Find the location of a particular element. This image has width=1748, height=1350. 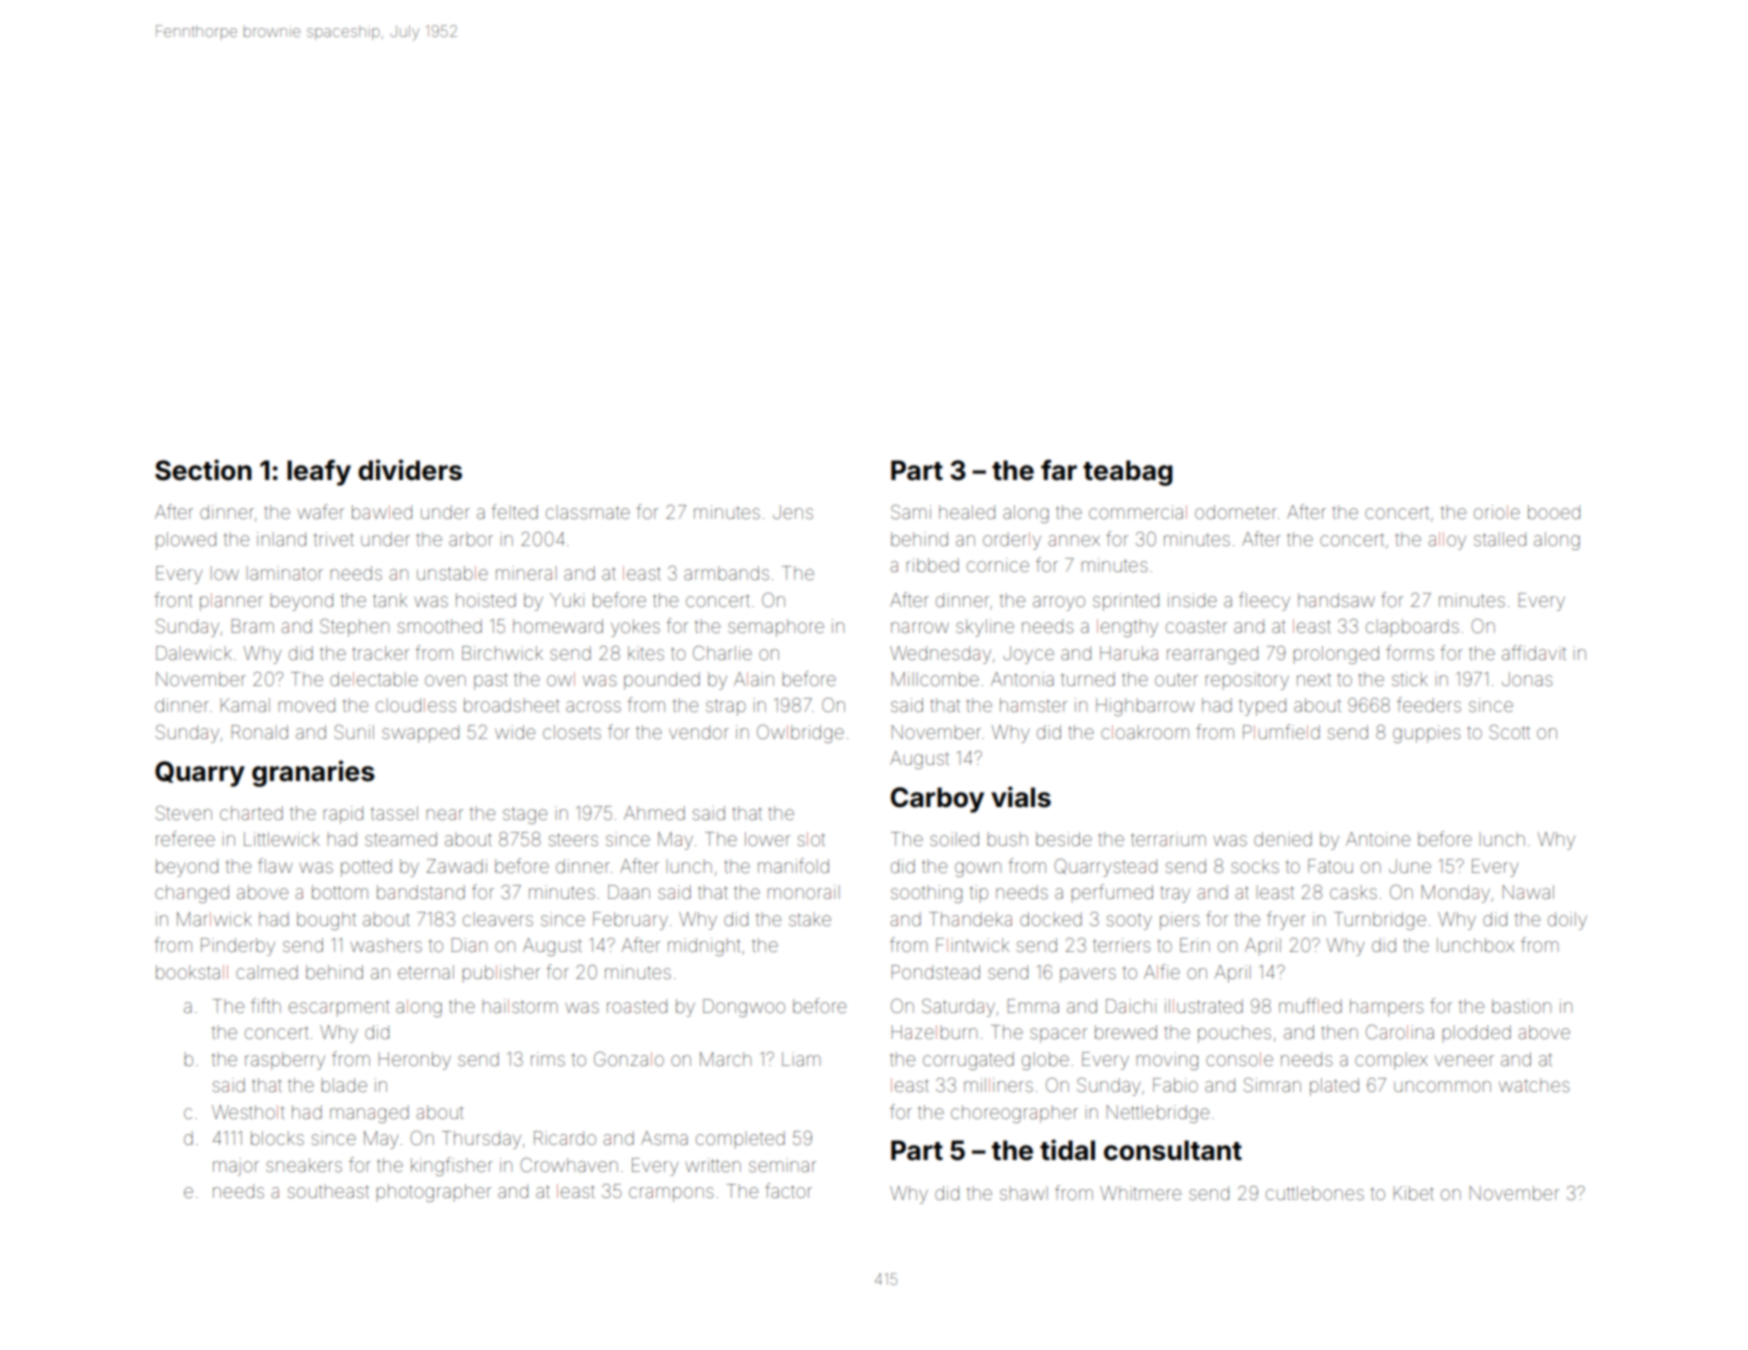

affidavit is located at coordinates (1534, 652).
